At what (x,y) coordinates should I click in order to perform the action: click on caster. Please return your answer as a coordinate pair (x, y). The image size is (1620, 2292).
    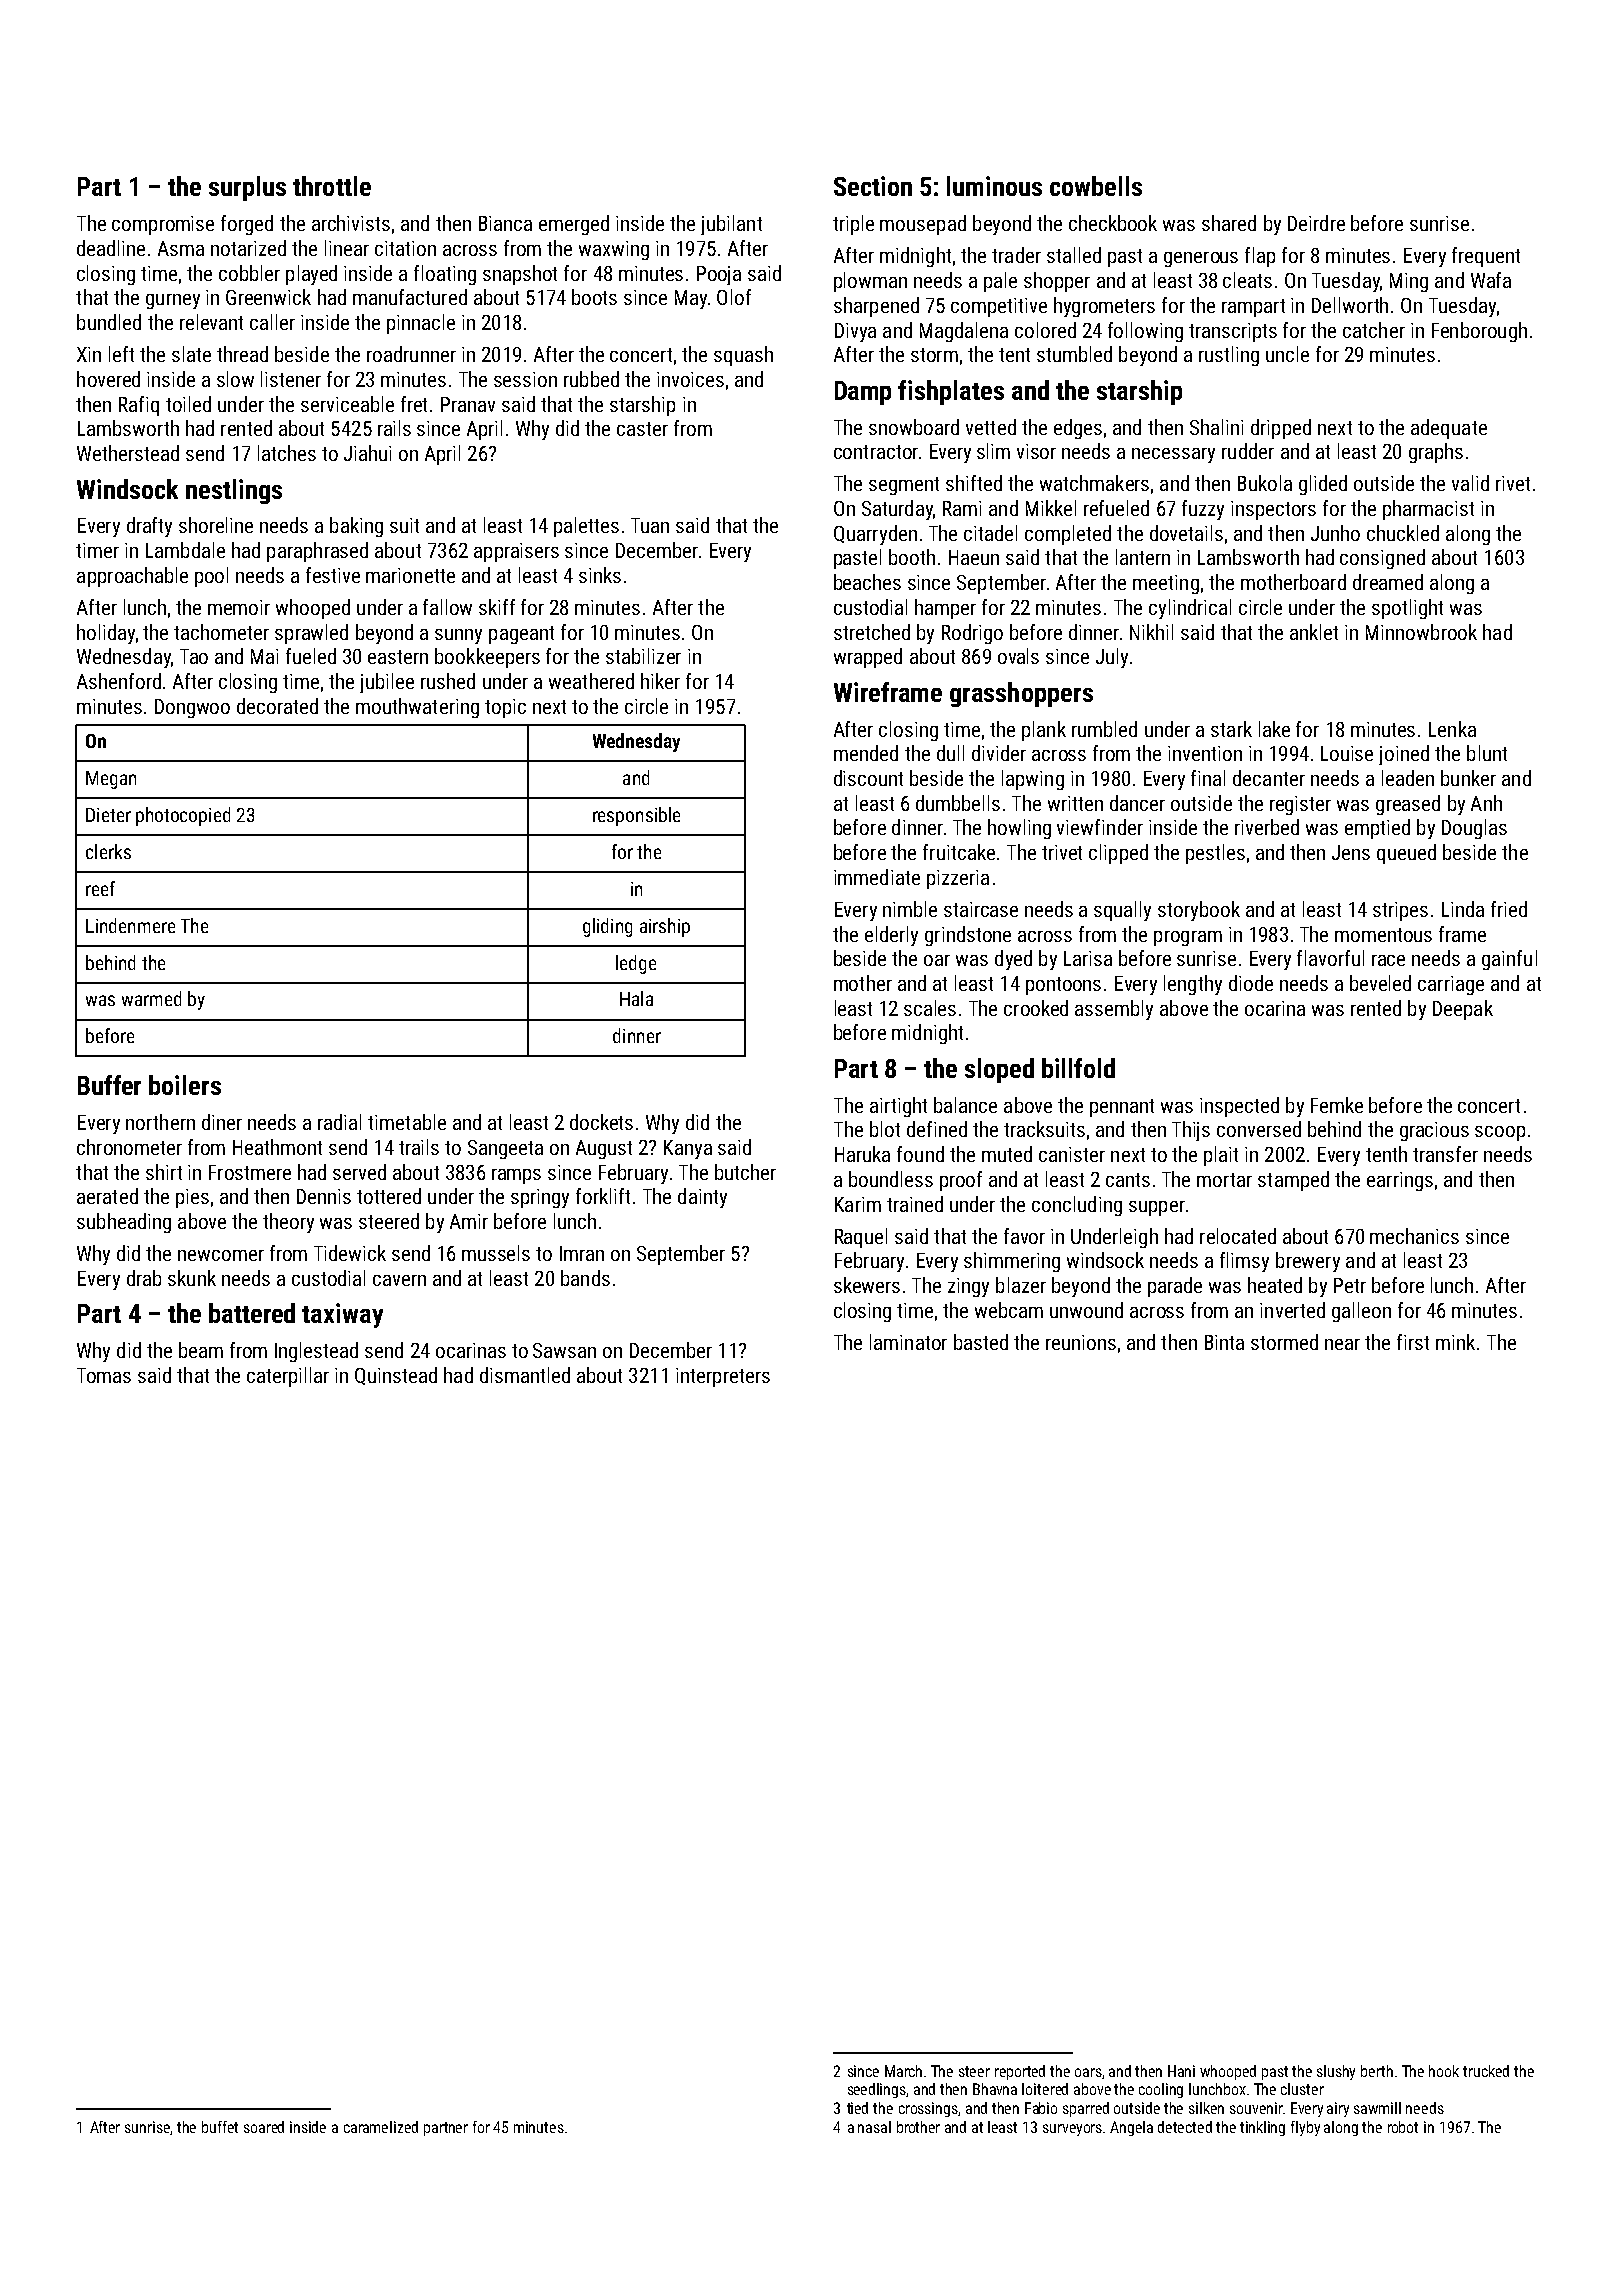
    Looking at the image, I should click on (642, 429).
